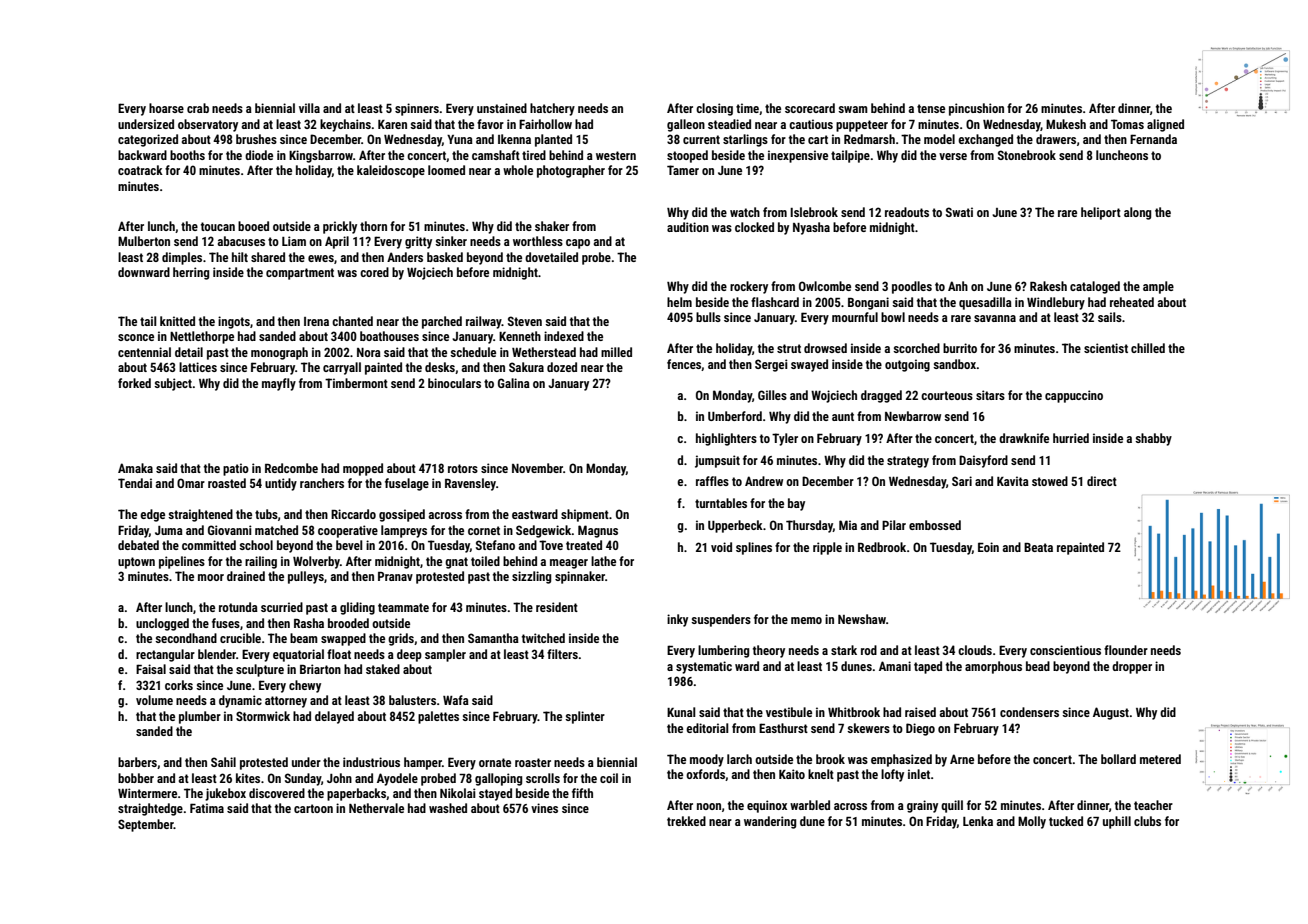 The height and width of the screenshot is (924, 1308). Describe the element at coordinates (402, 515) in the screenshot. I see `gossiped` at that location.
